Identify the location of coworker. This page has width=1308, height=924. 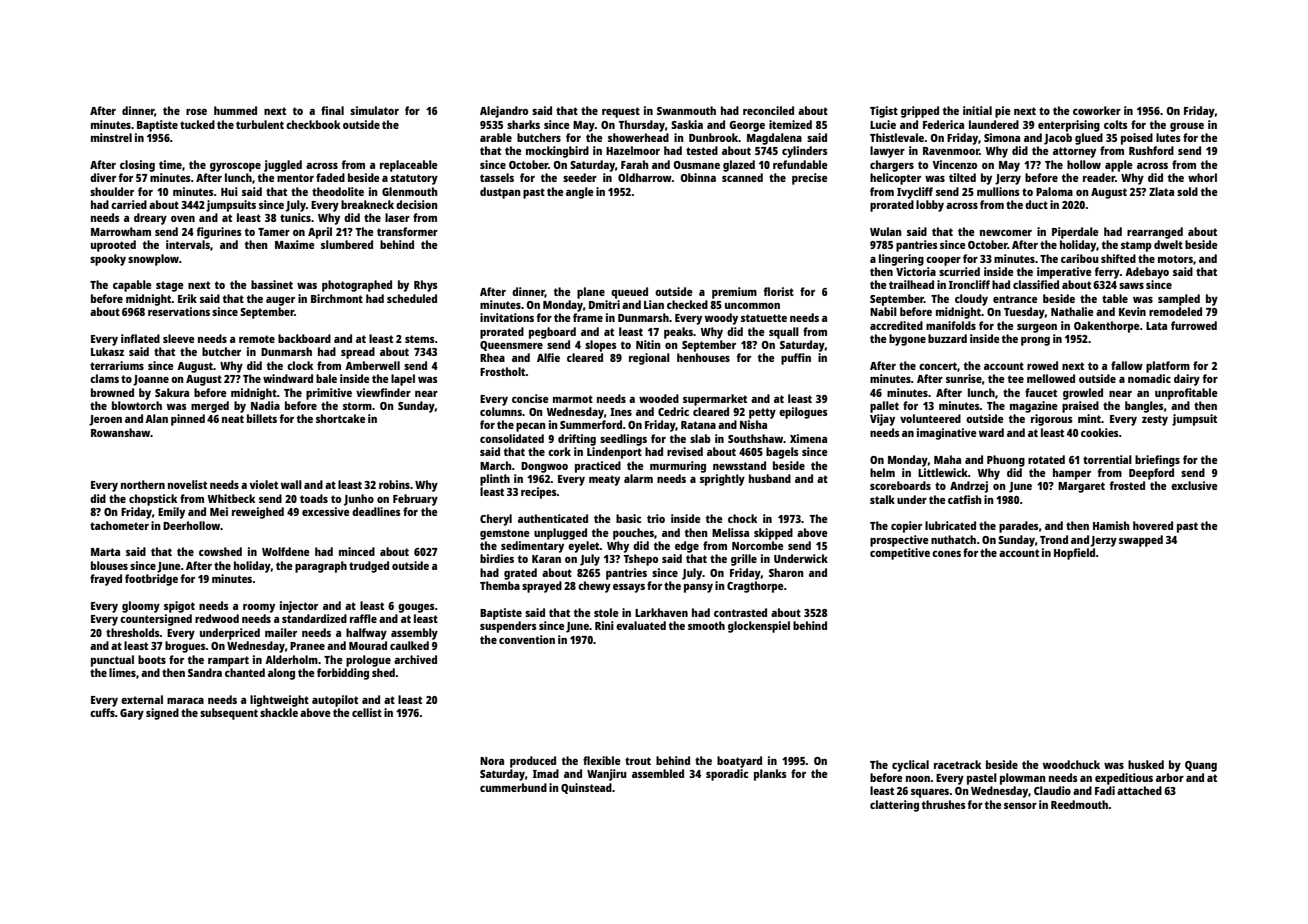
(1097, 110).
